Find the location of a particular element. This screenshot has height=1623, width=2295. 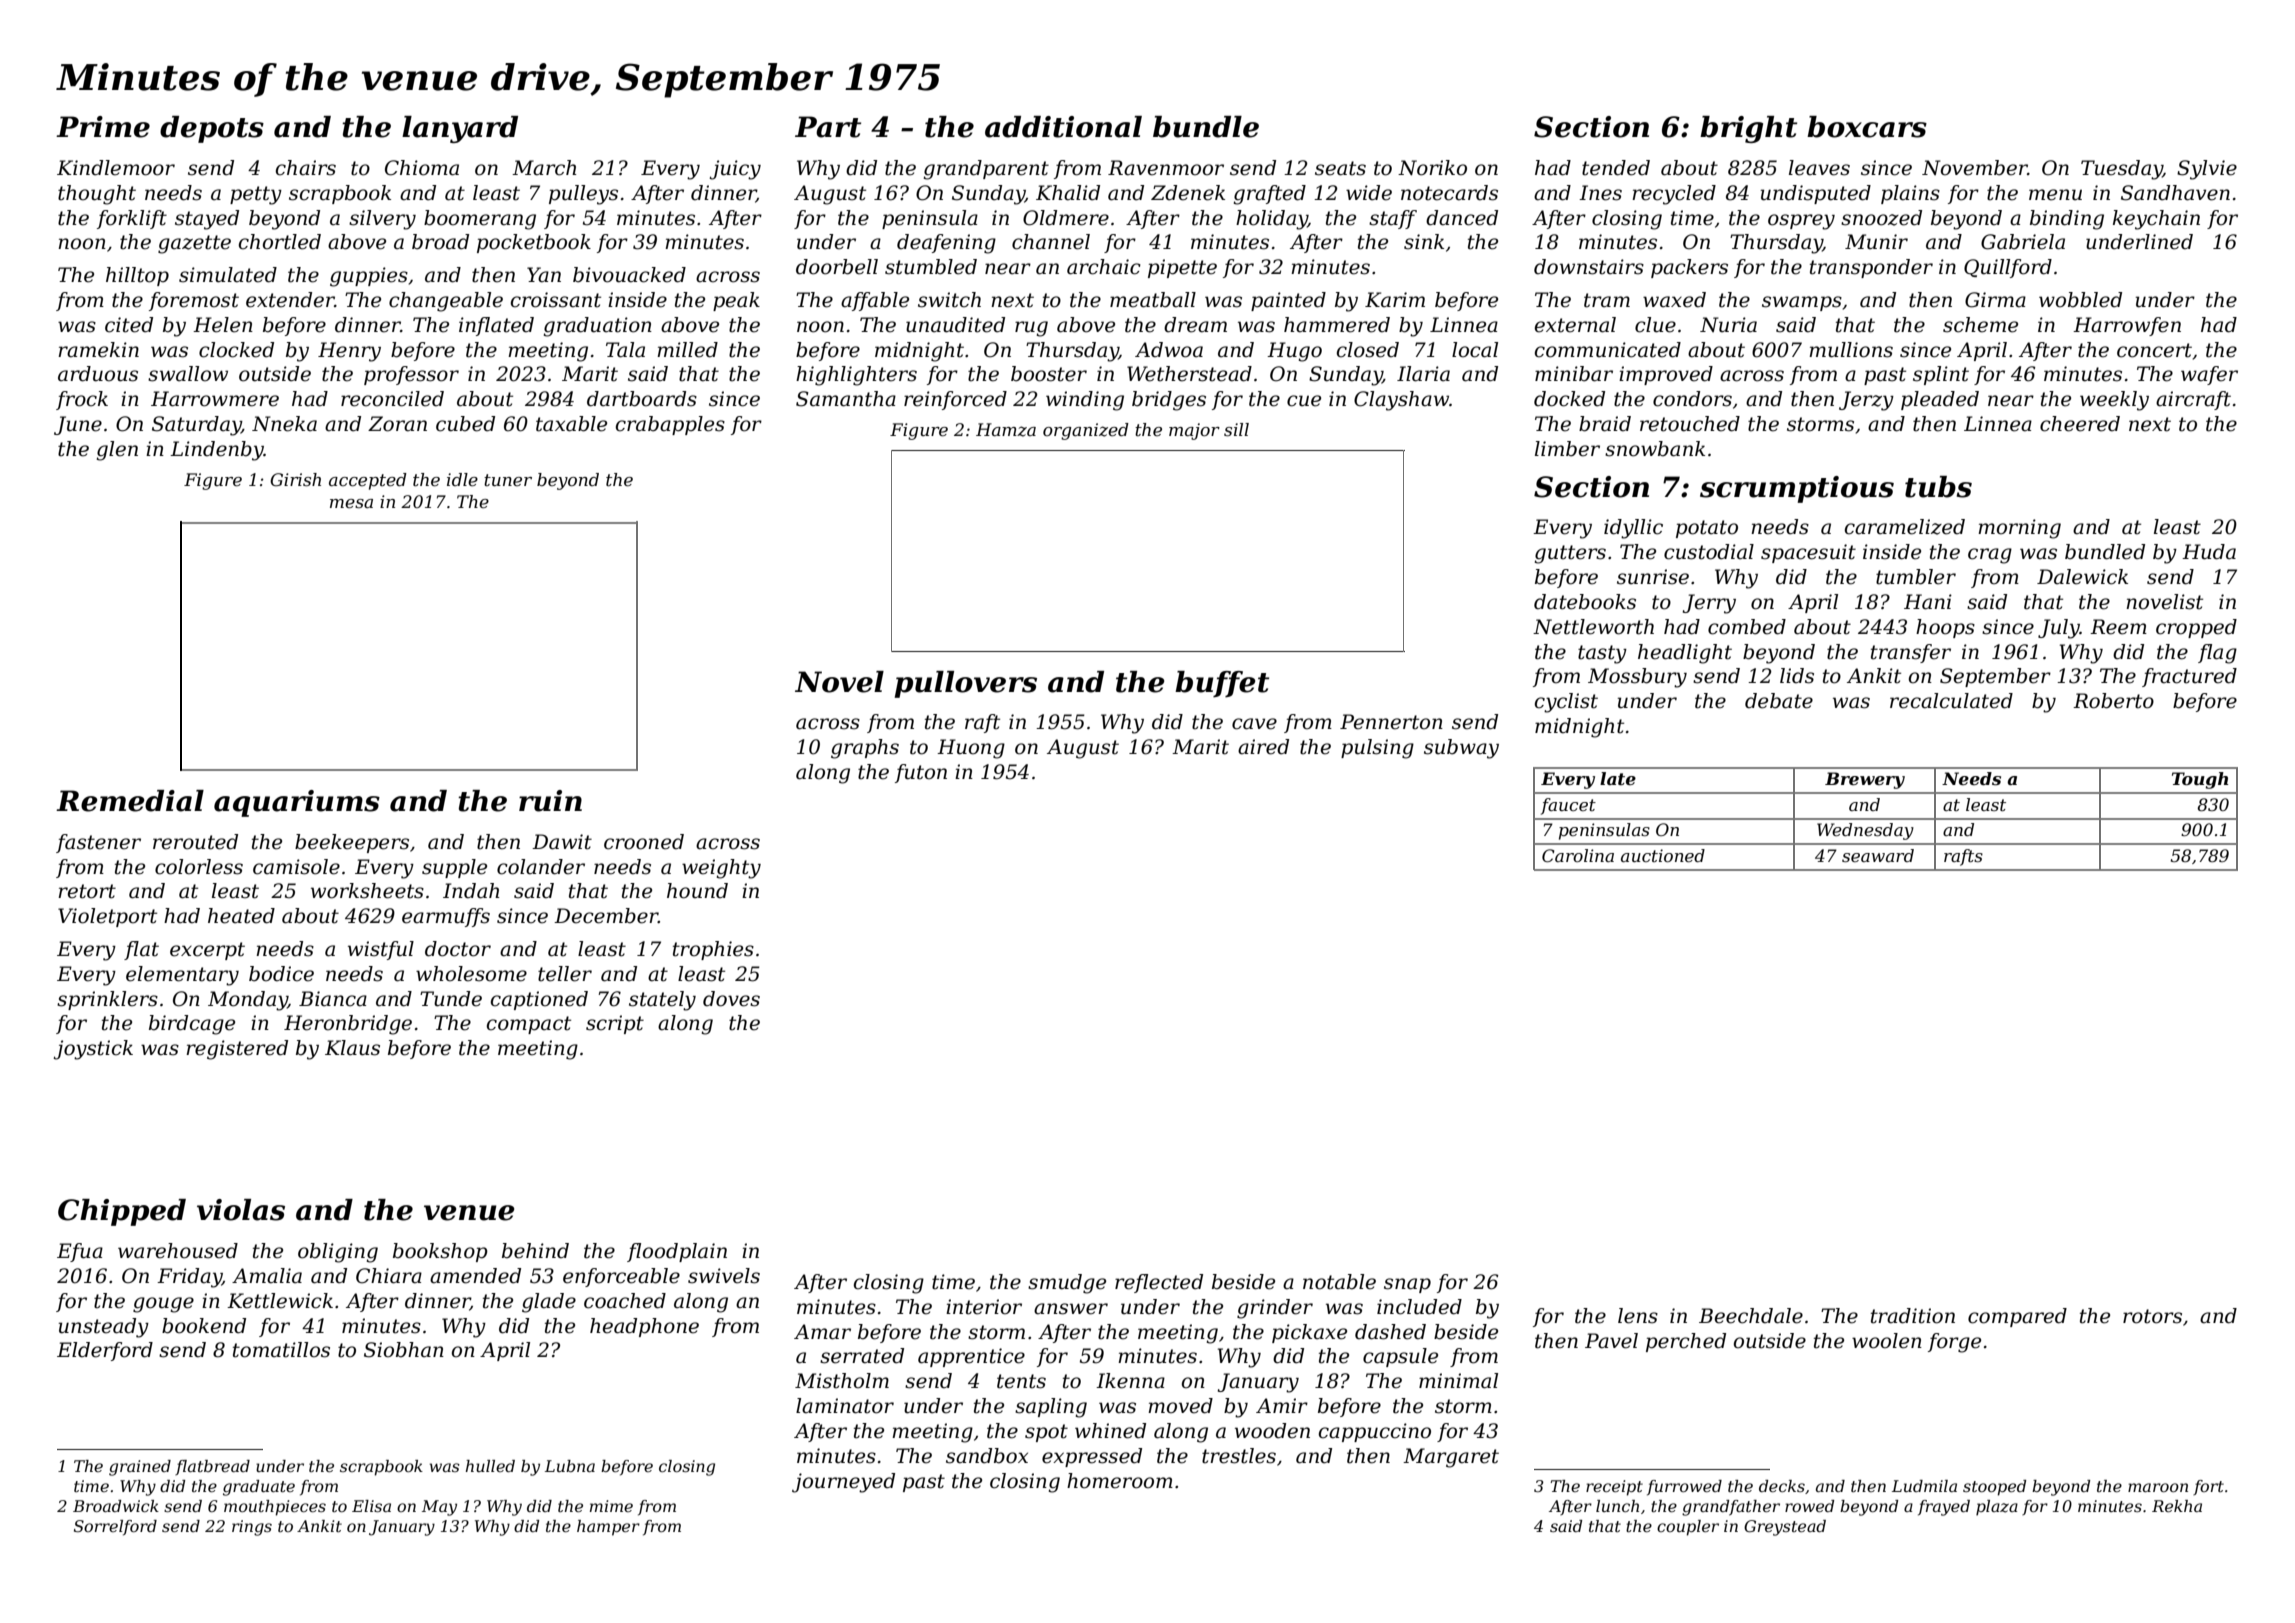

taxable is located at coordinates (571, 424).
